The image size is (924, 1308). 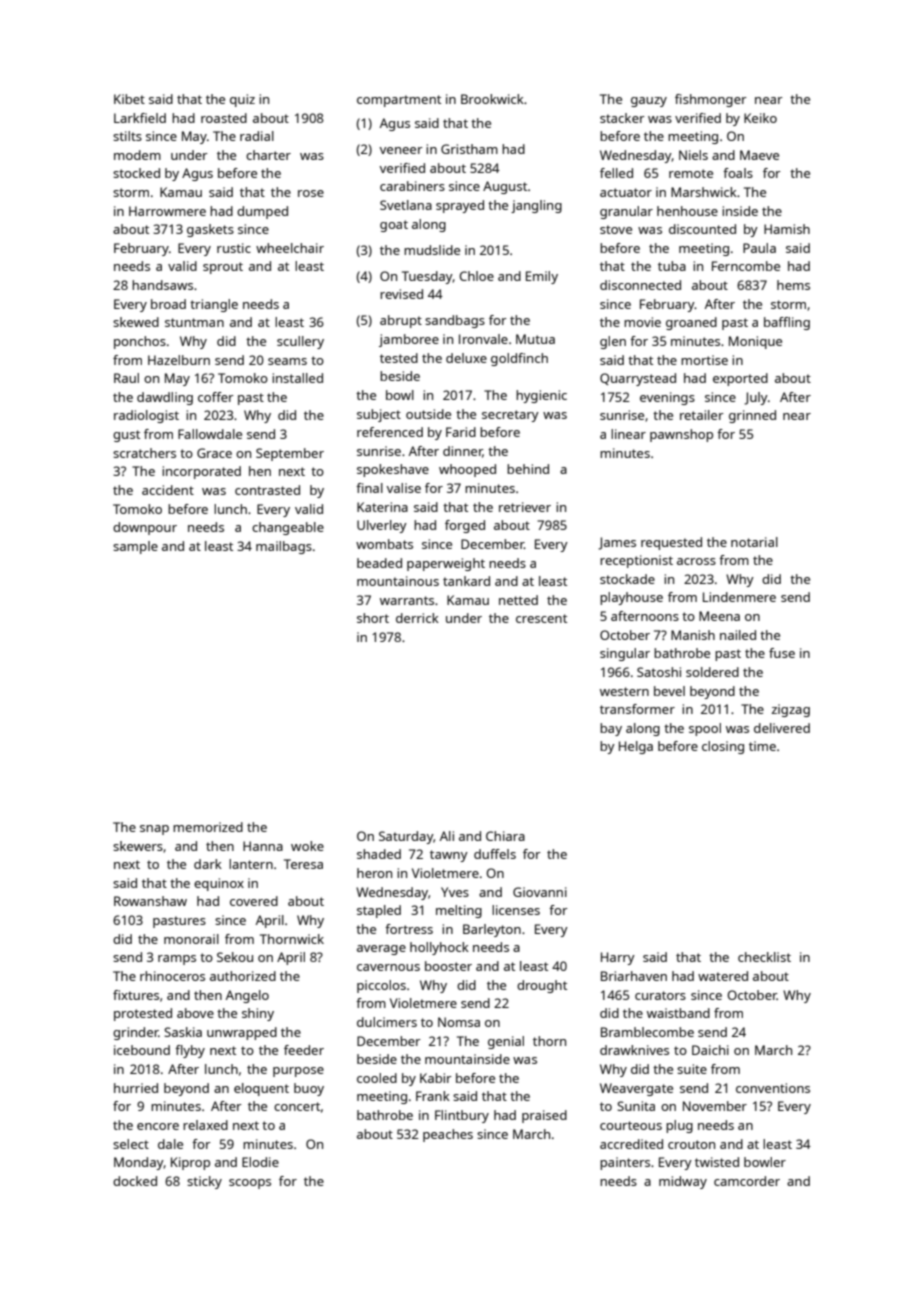 What do you see at coordinates (135, 547) in the screenshot?
I see `sample` at bounding box center [135, 547].
